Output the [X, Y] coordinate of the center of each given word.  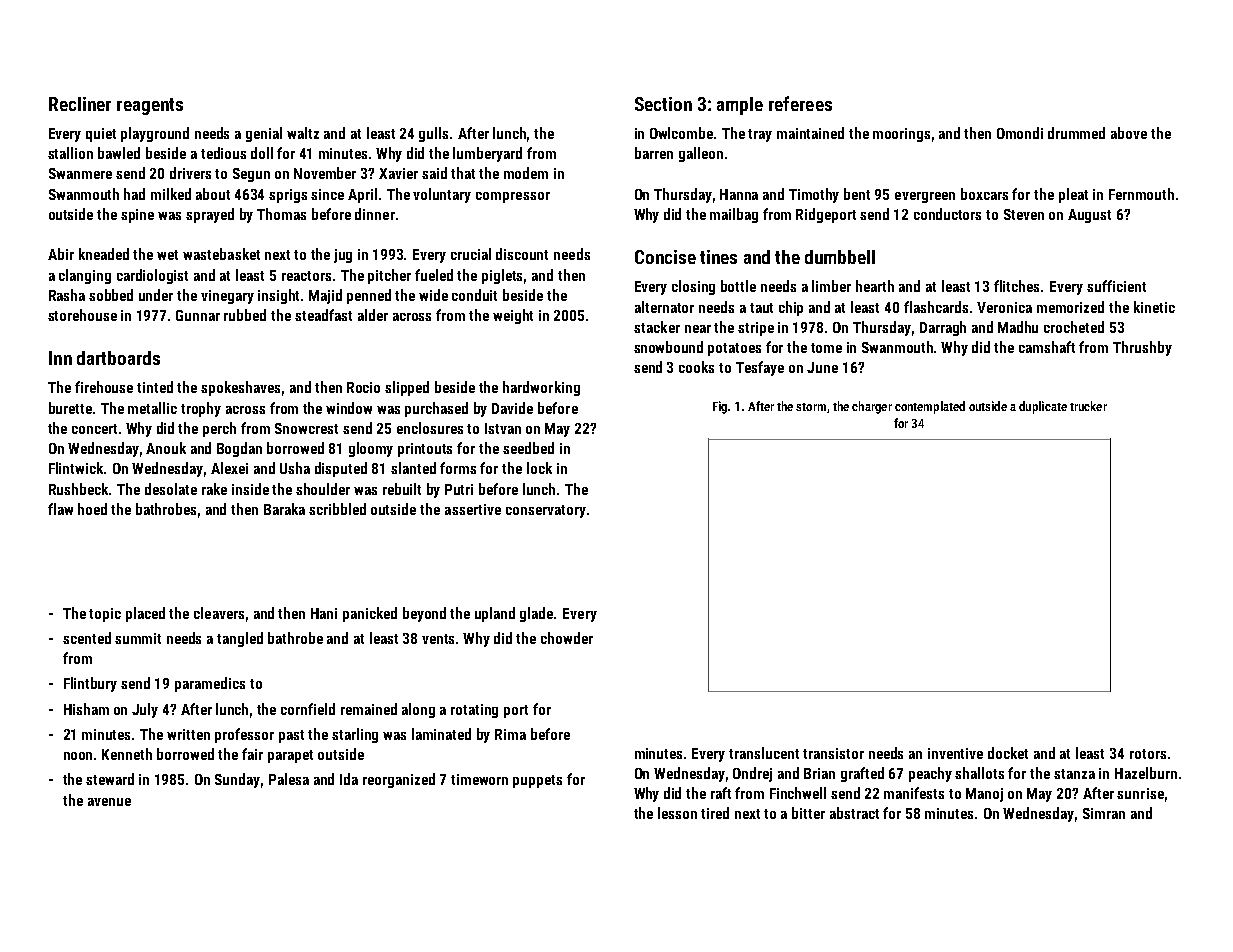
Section [663, 104]
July [145, 710]
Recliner [80, 104]
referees [800, 103]
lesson [677, 813]
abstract [854, 813]
